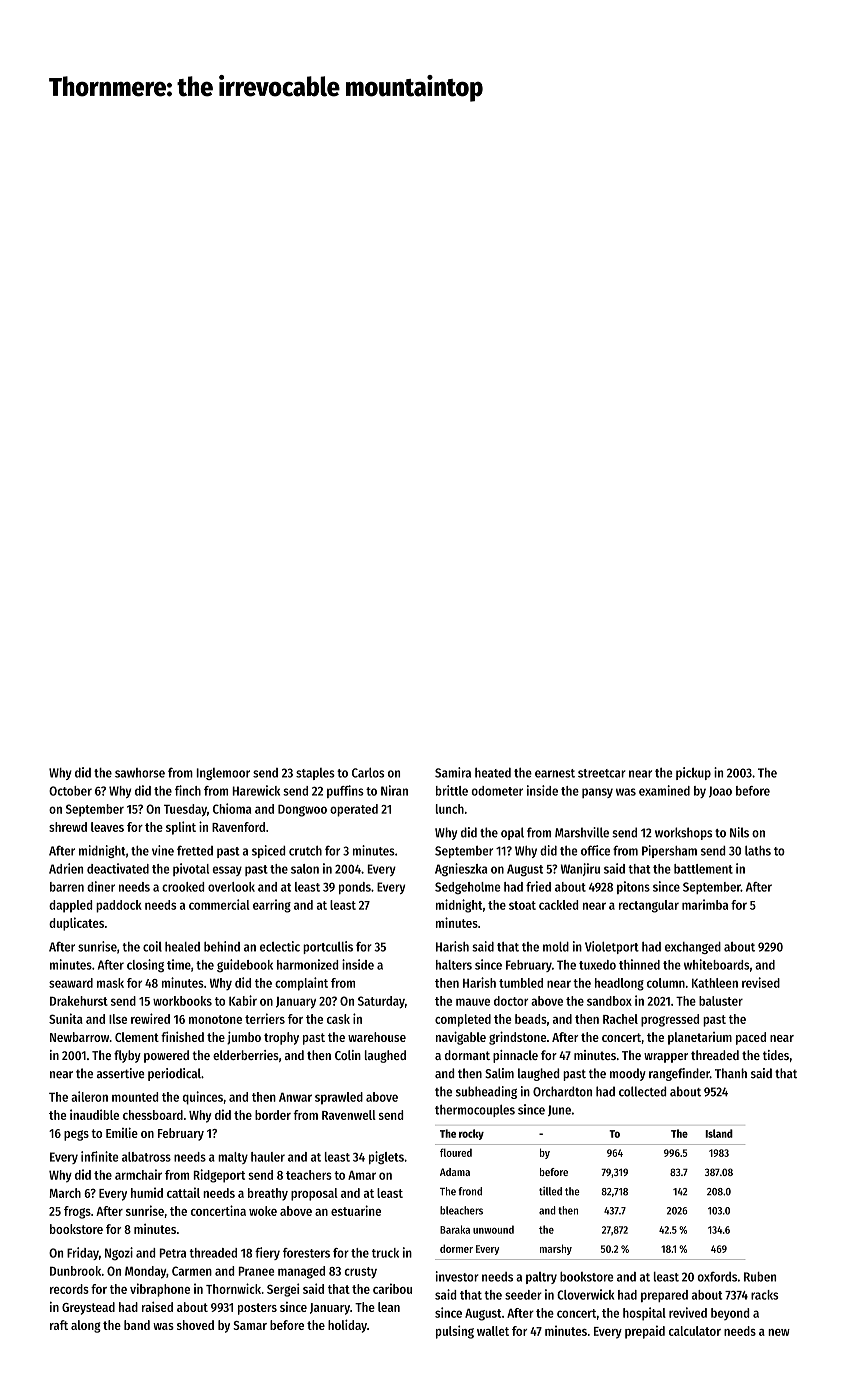  I want to click on shoved, so click(195, 1325).
